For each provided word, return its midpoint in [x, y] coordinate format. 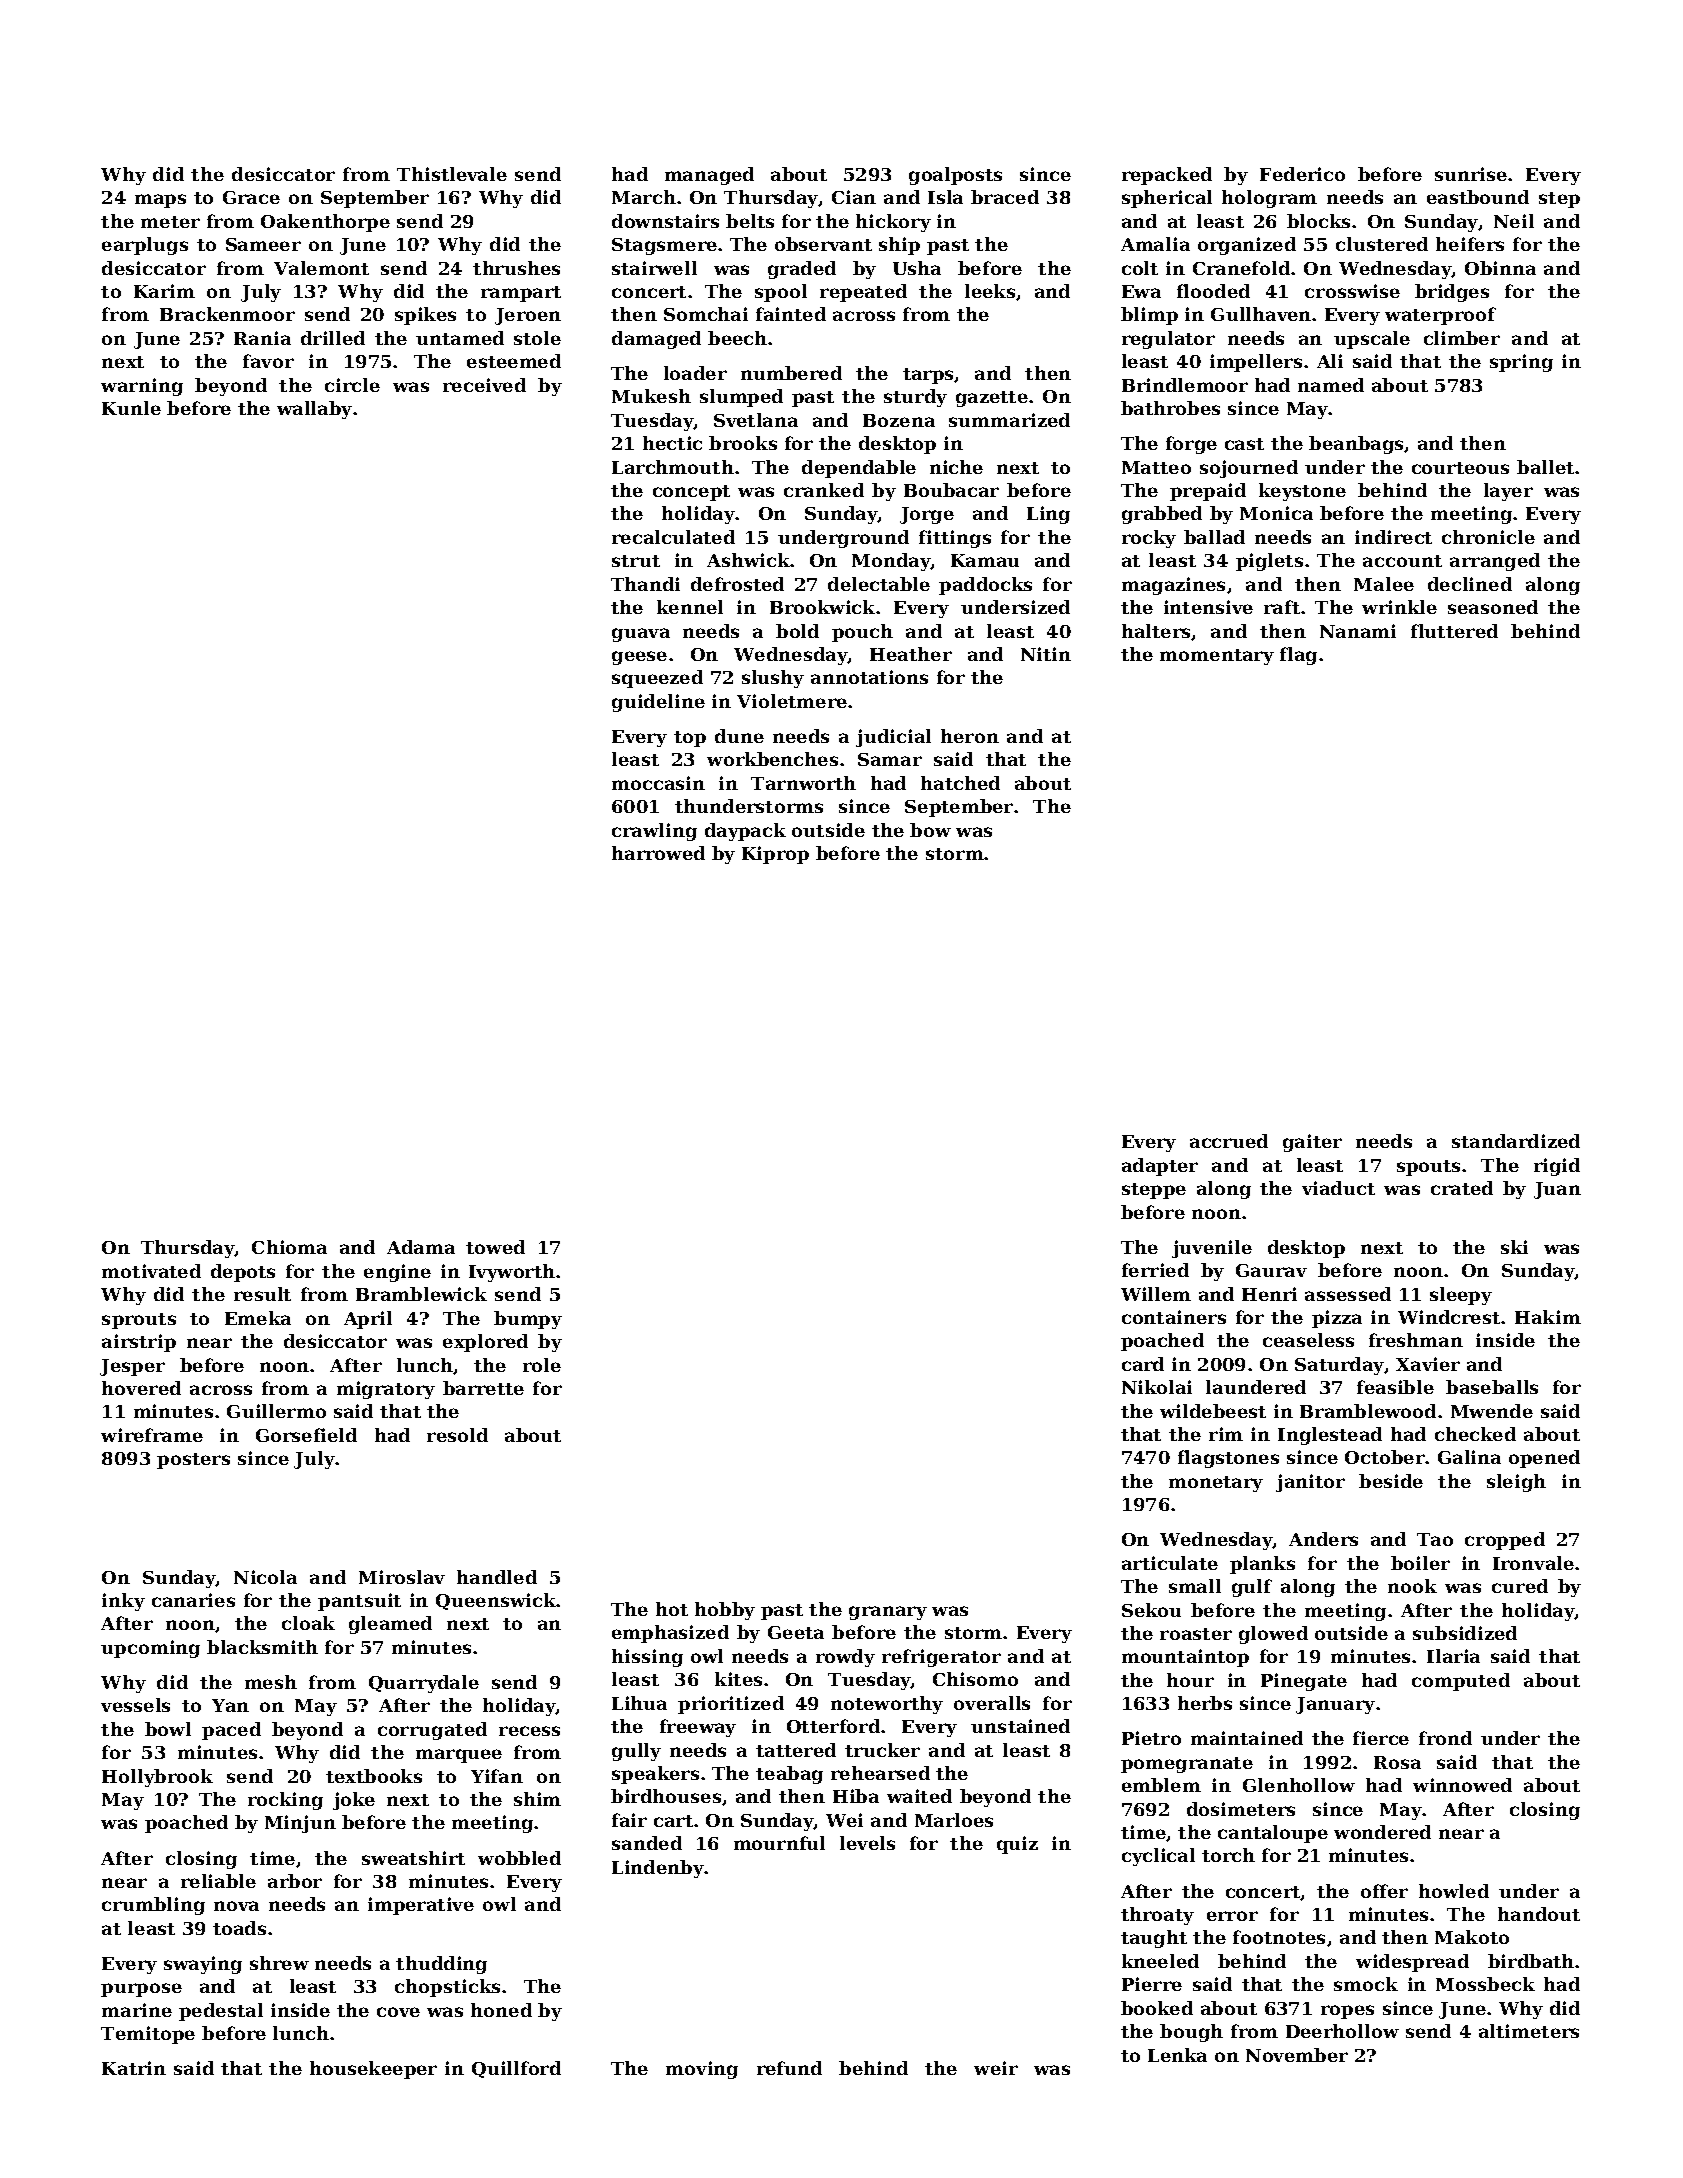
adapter [1160, 1167]
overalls [992, 1703]
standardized [1516, 1141]
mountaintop [1185, 1658]
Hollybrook [157, 1778]
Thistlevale [452, 174]
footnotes [1279, 1937]
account [1402, 561]
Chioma [289, 1247]
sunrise [1471, 174]
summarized [1009, 420]
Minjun [300, 1824]
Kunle [131, 408]
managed [709, 176]
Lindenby [658, 1869]
